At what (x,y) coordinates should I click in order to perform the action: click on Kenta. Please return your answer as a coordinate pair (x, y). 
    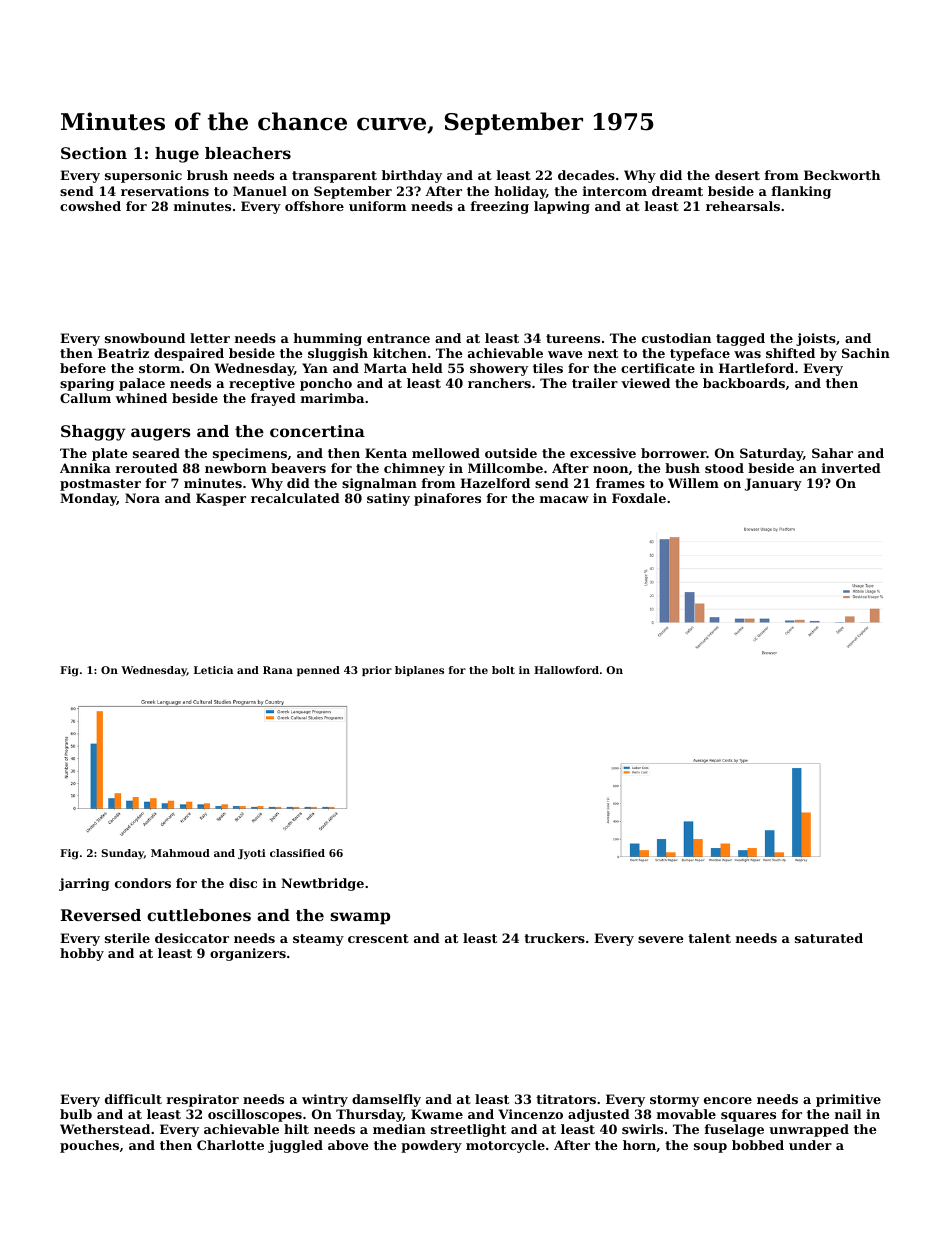
    Looking at the image, I should click on (386, 453).
